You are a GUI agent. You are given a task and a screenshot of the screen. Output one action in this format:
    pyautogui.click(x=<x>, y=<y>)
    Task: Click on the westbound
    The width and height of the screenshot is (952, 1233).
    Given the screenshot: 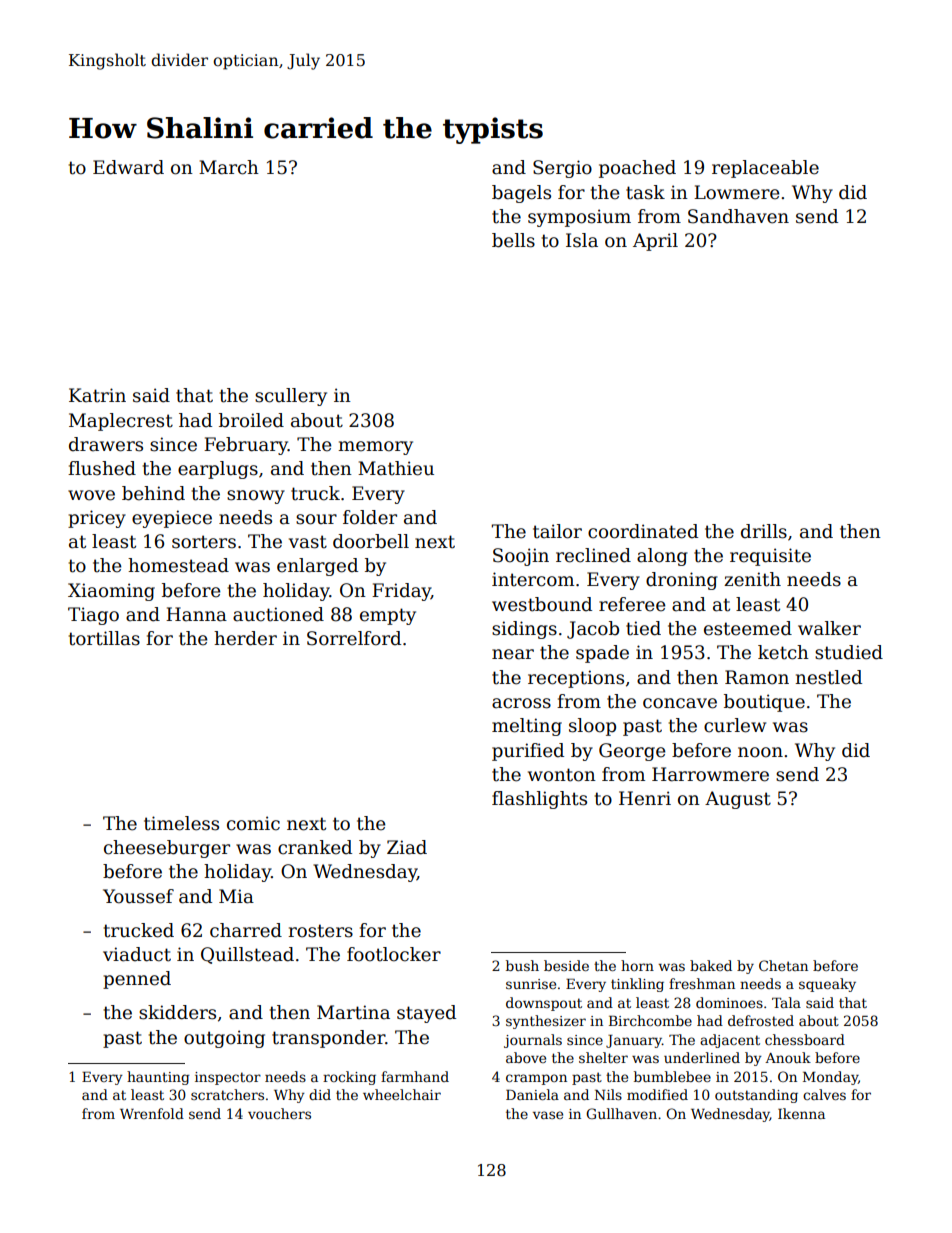 What is the action you would take?
    pyautogui.click(x=542, y=604)
